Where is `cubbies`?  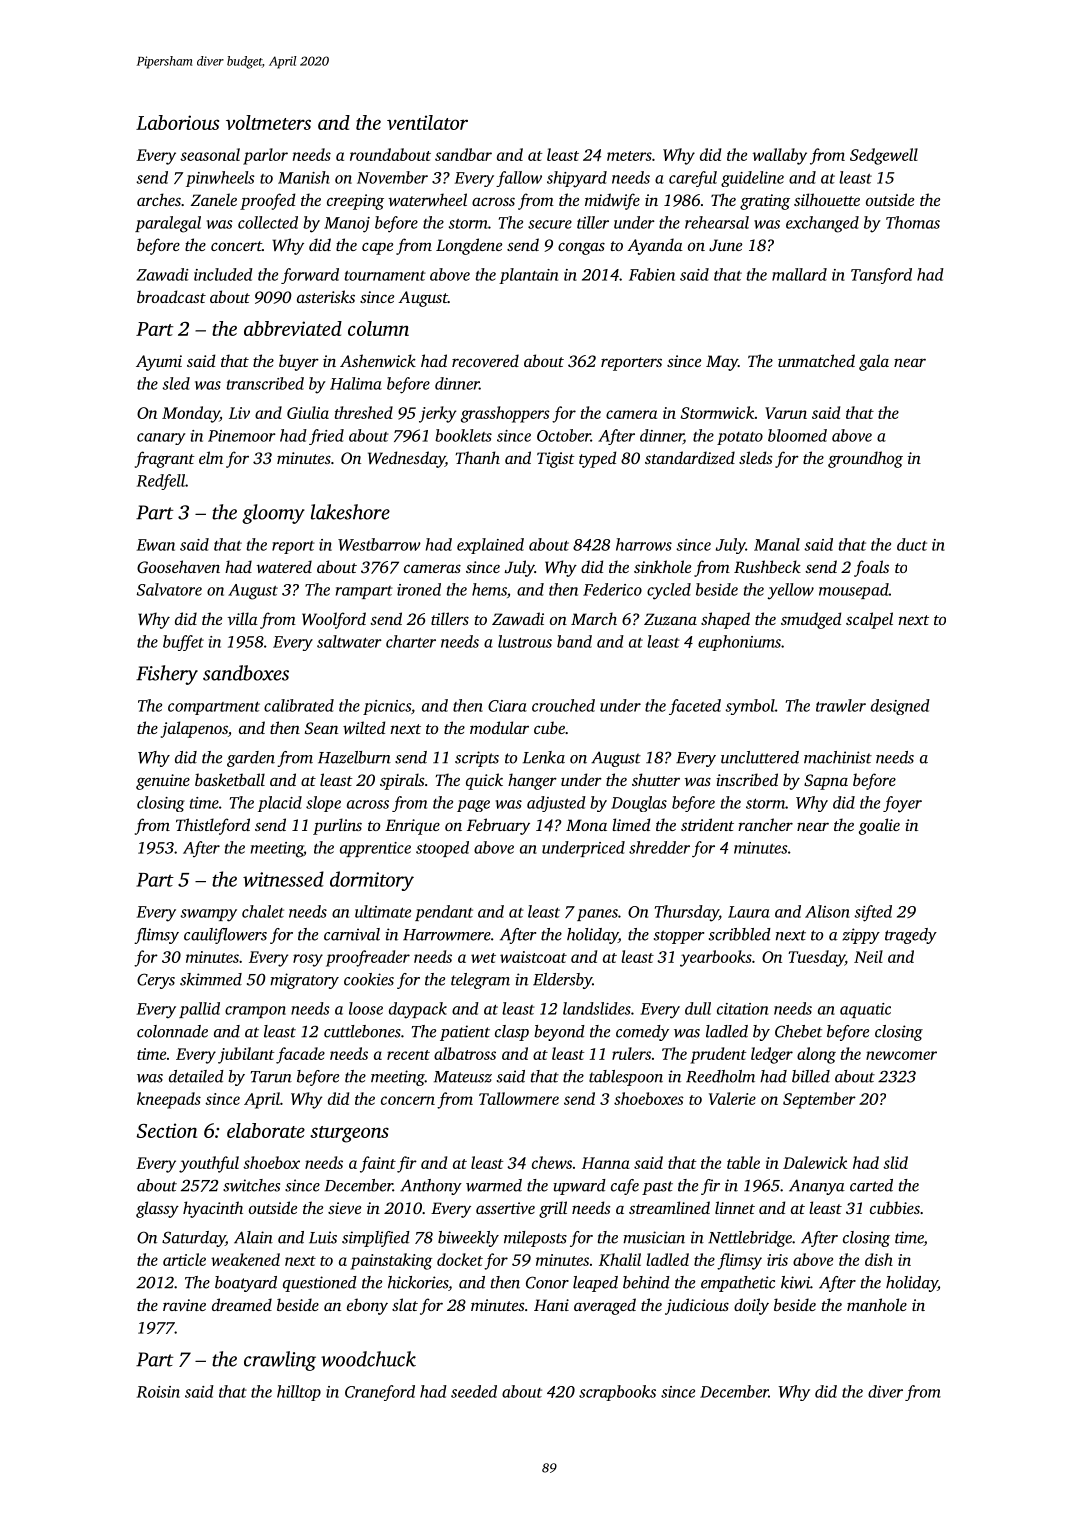 cubbies is located at coordinates (895, 1207).
